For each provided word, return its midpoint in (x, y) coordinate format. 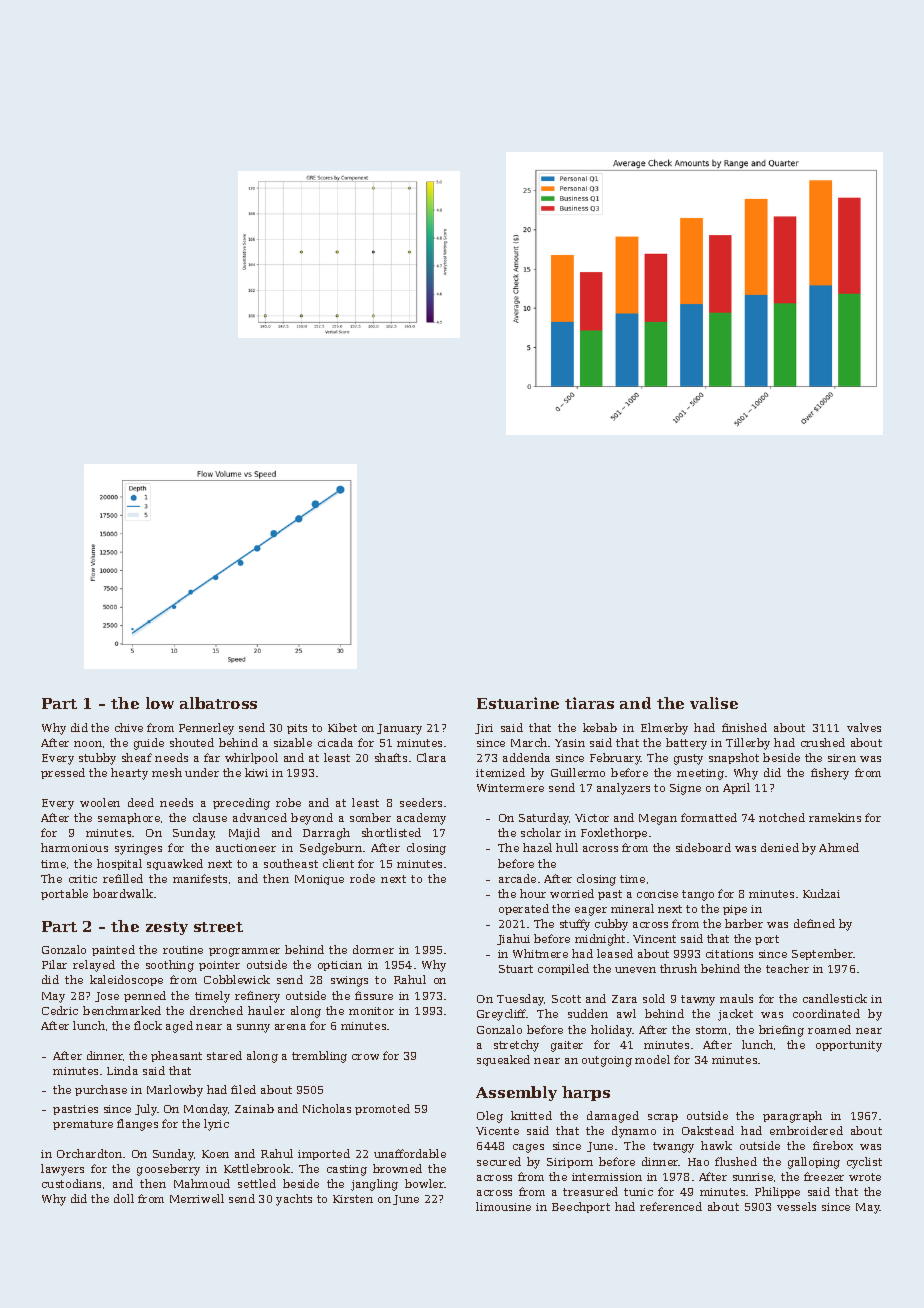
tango (698, 895)
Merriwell (197, 1198)
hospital (119, 864)
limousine (503, 1206)
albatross (218, 703)
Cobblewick (237, 979)
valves (864, 727)
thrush (678, 968)
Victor (592, 818)
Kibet (342, 727)
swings (349, 981)
